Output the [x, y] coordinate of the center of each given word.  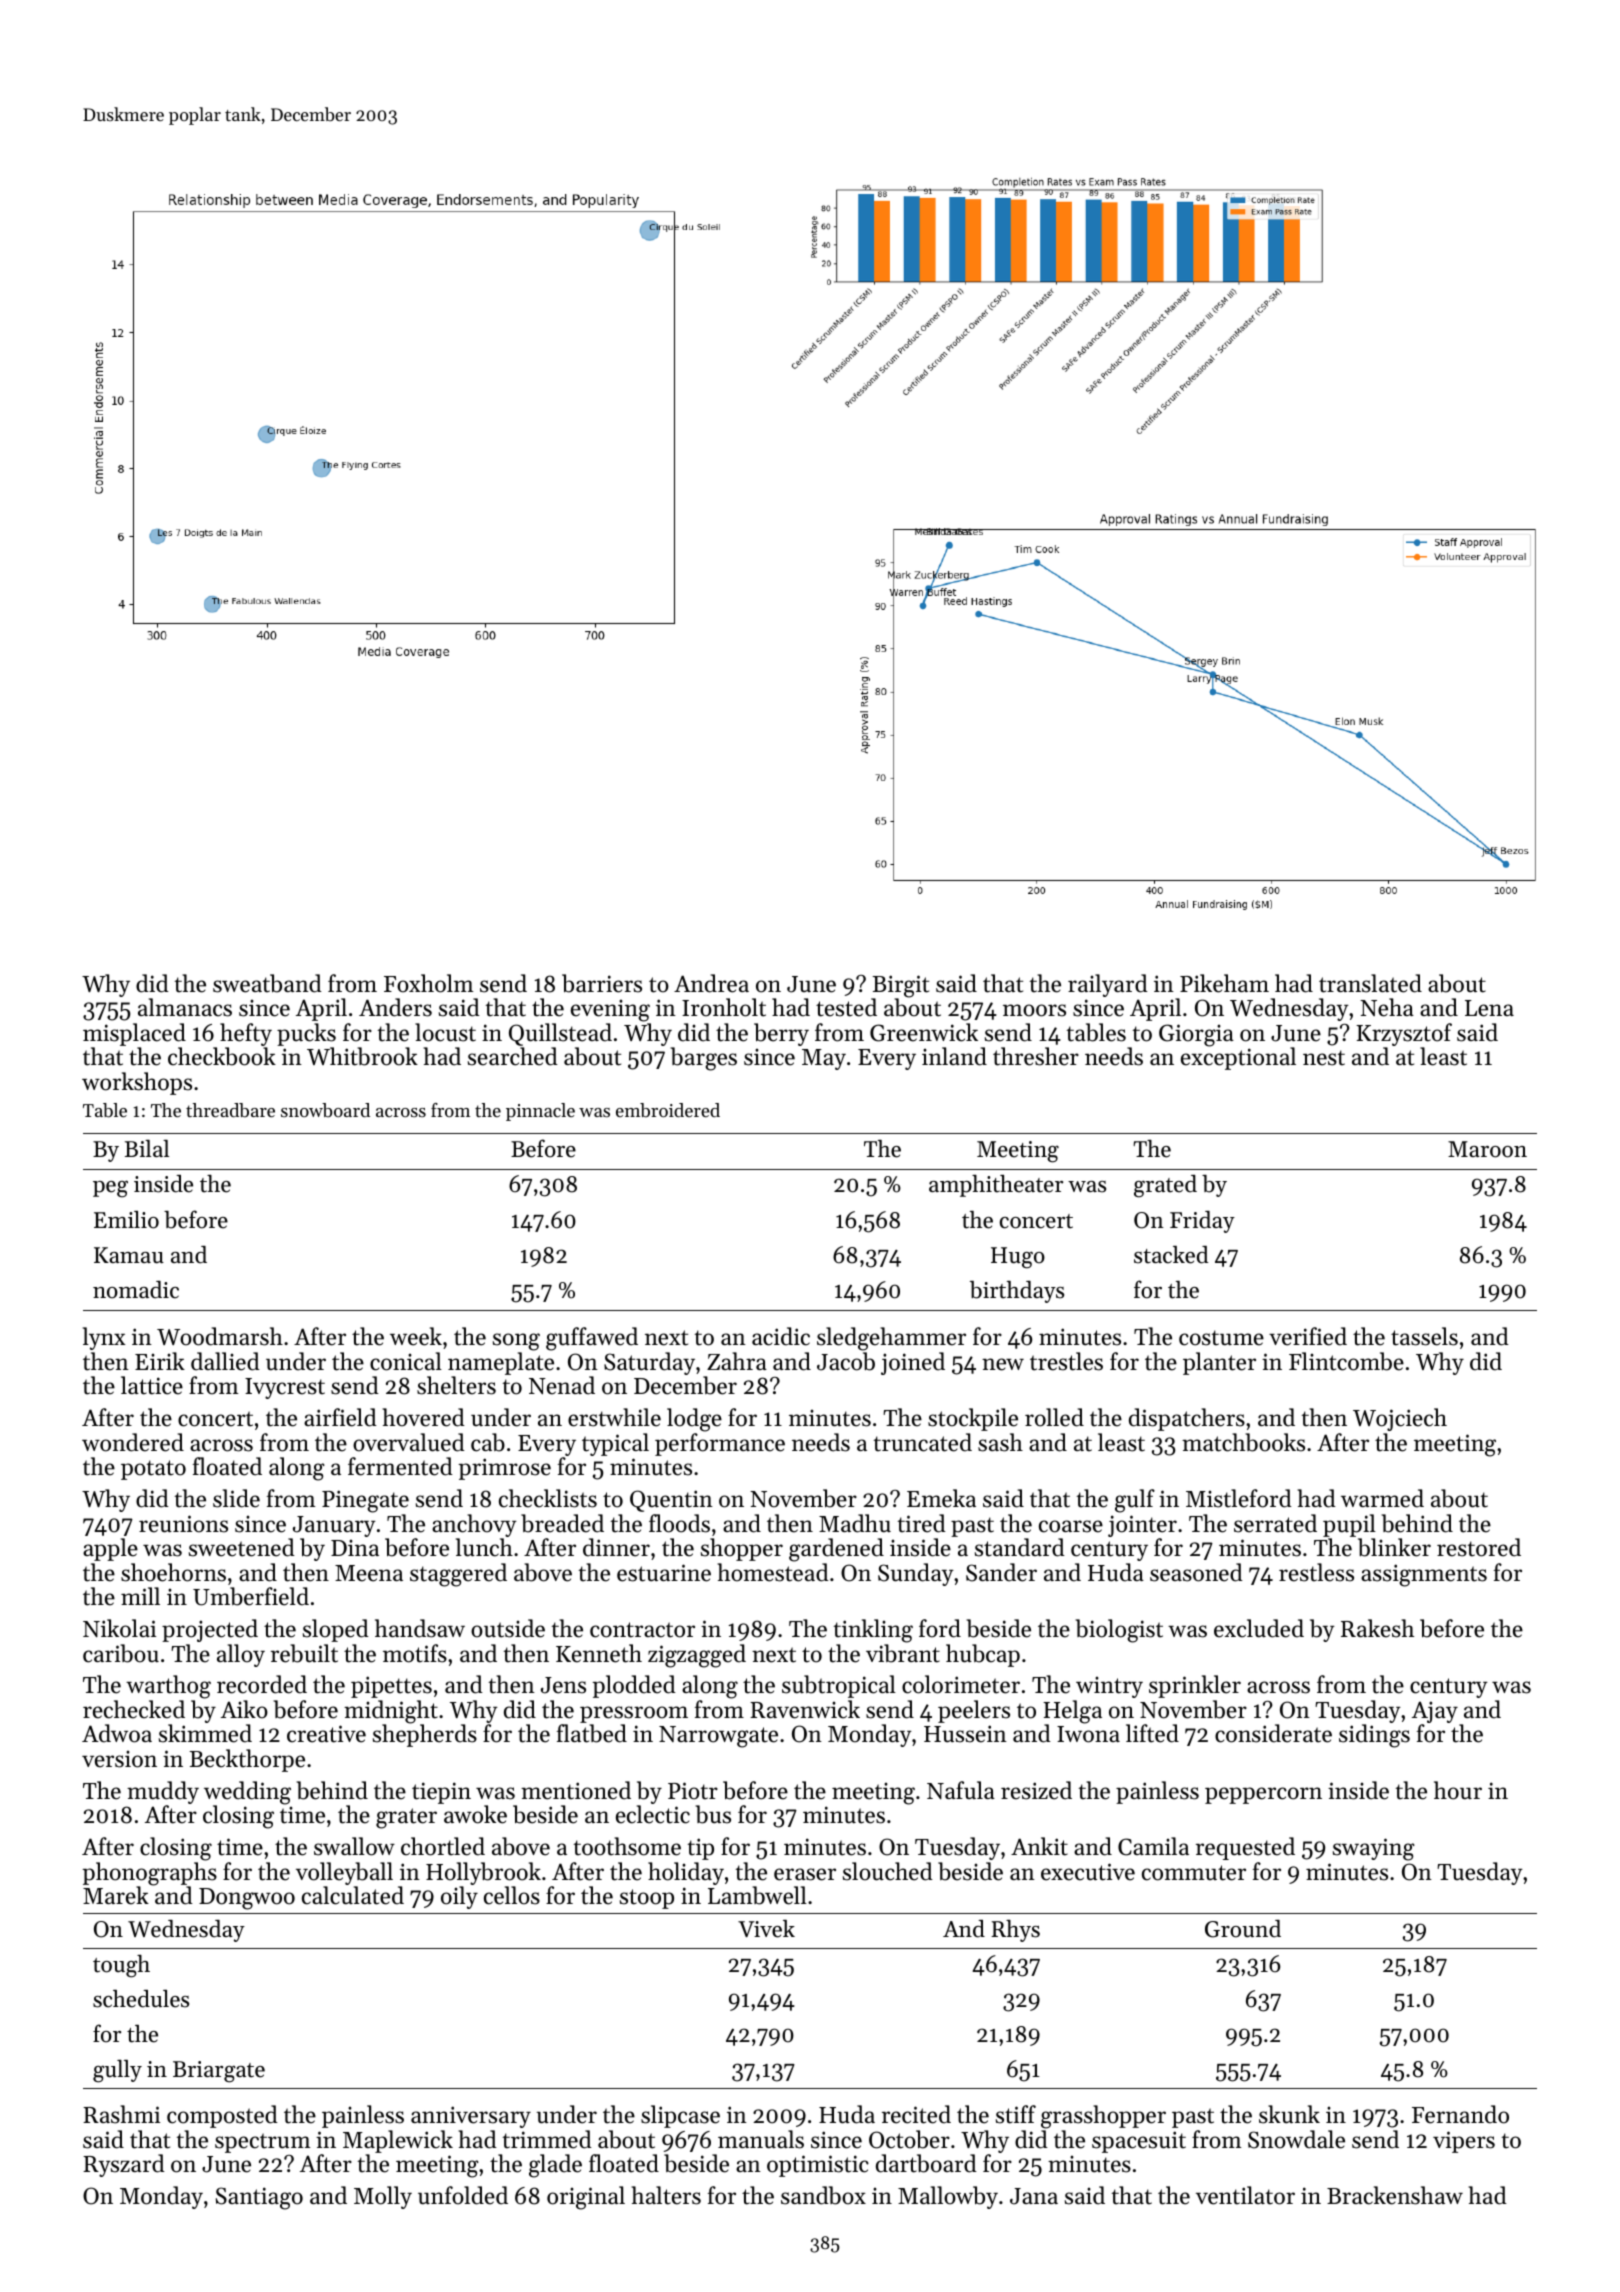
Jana [1034, 2196]
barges [704, 1059]
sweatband [267, 983]
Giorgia [1196, 1035]
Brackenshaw [1395, 2195]
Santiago [259, 2198]
